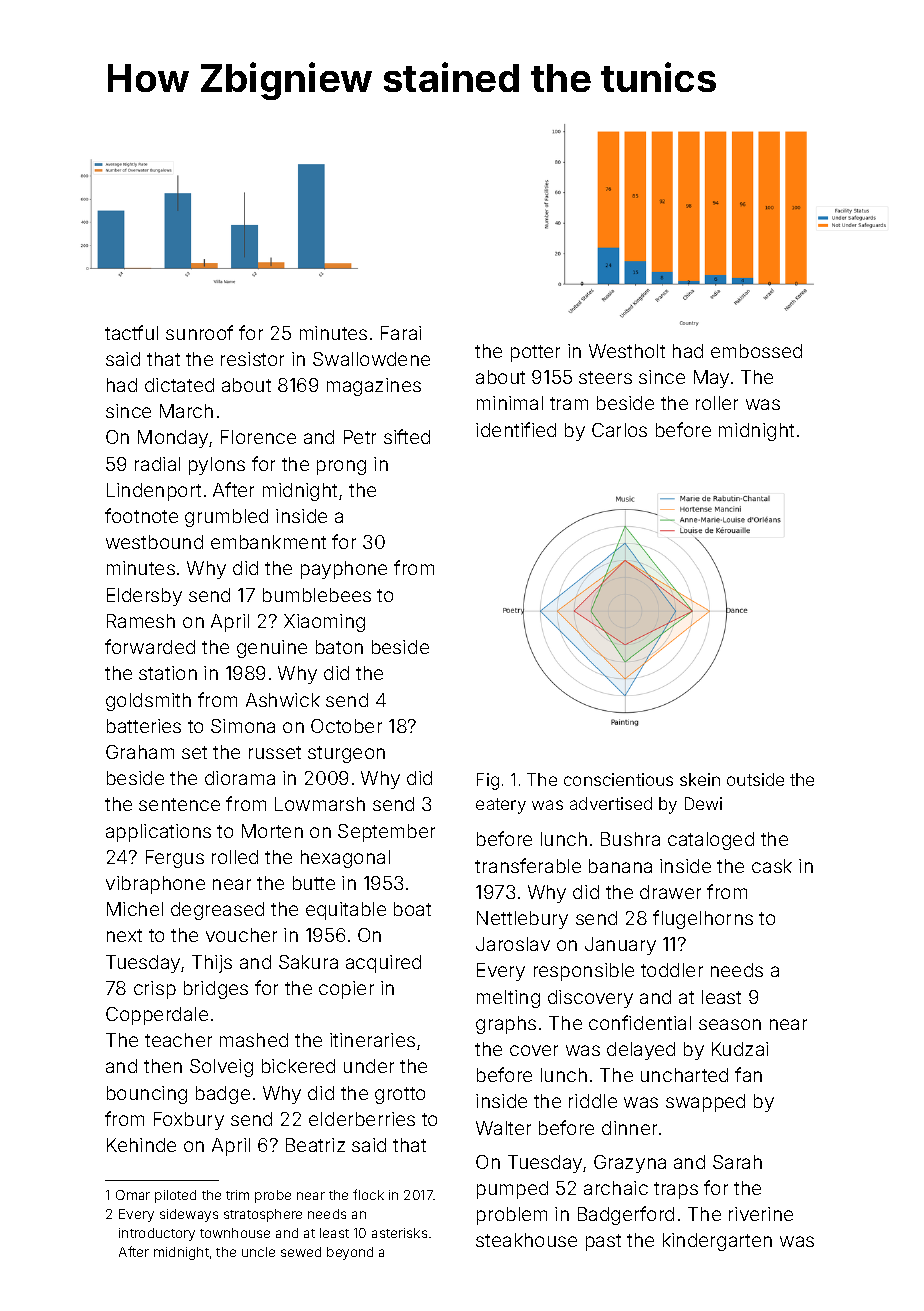  What do you see at coordinates (412, 909) in the image?
I see `boat` at bounding box center [412, 909].
